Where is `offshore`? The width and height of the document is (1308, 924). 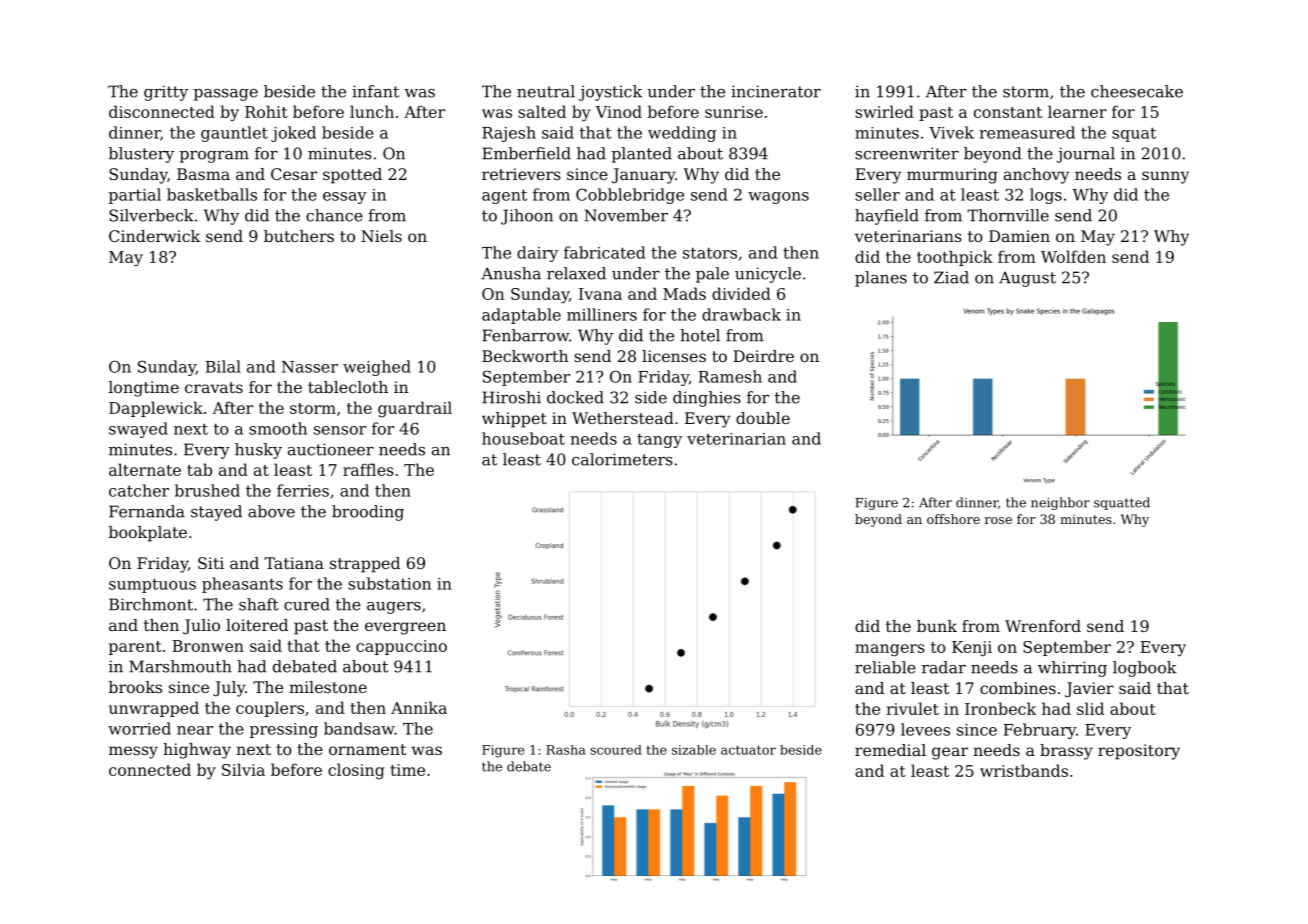 offshore is located at coordinates (953, 519).
